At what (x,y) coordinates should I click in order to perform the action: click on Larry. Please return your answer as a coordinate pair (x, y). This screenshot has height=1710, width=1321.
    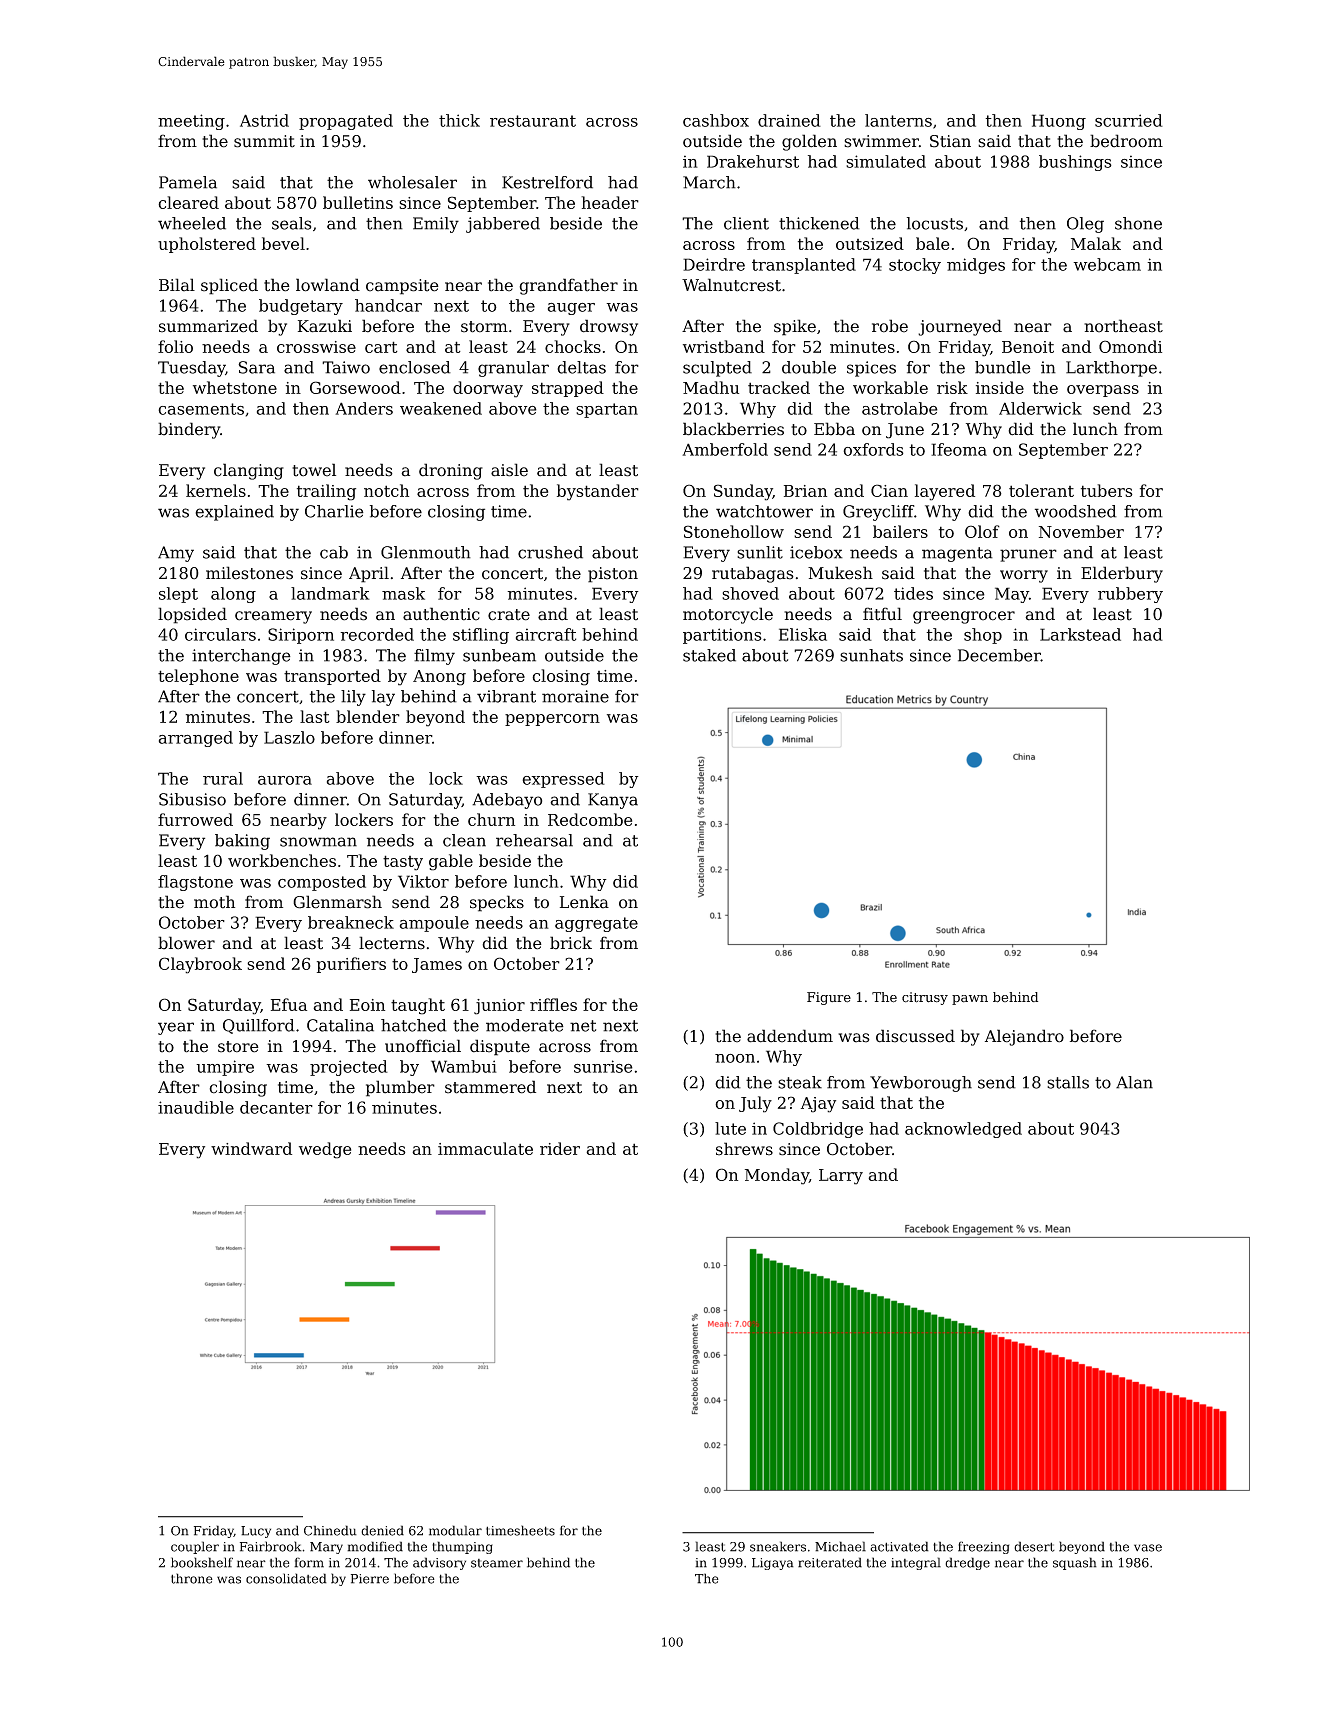
    Looking at the image, I should click on (841, 1177).
